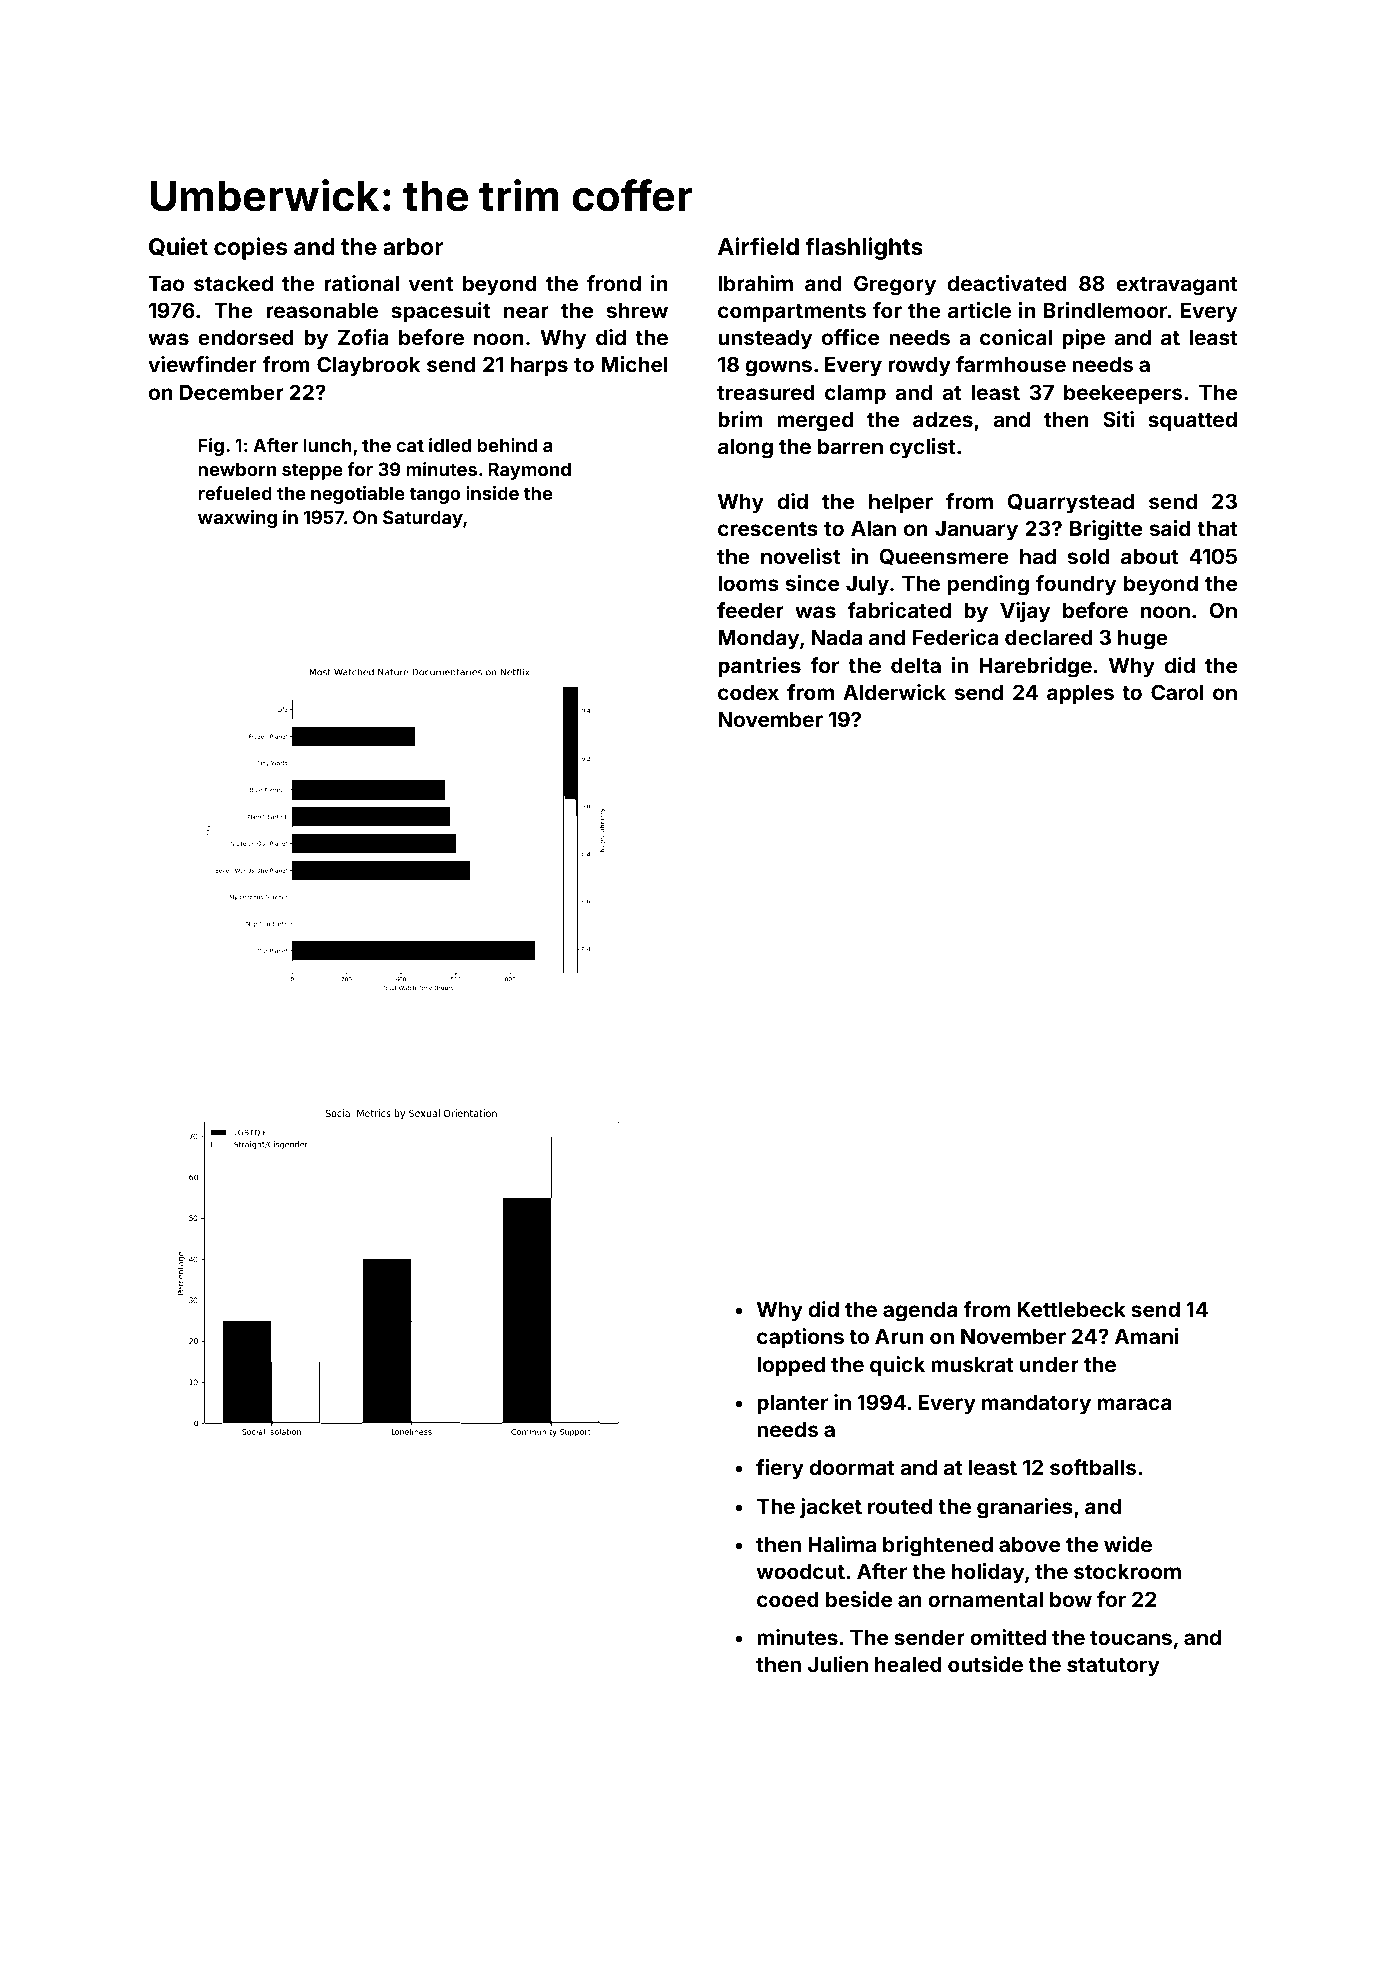 The image size is (1386, 1969). What do you see at coordinates (1071, 1309) in the screenshot?
I see `Kettlebeck` at bounding box center [1071, 1309].
